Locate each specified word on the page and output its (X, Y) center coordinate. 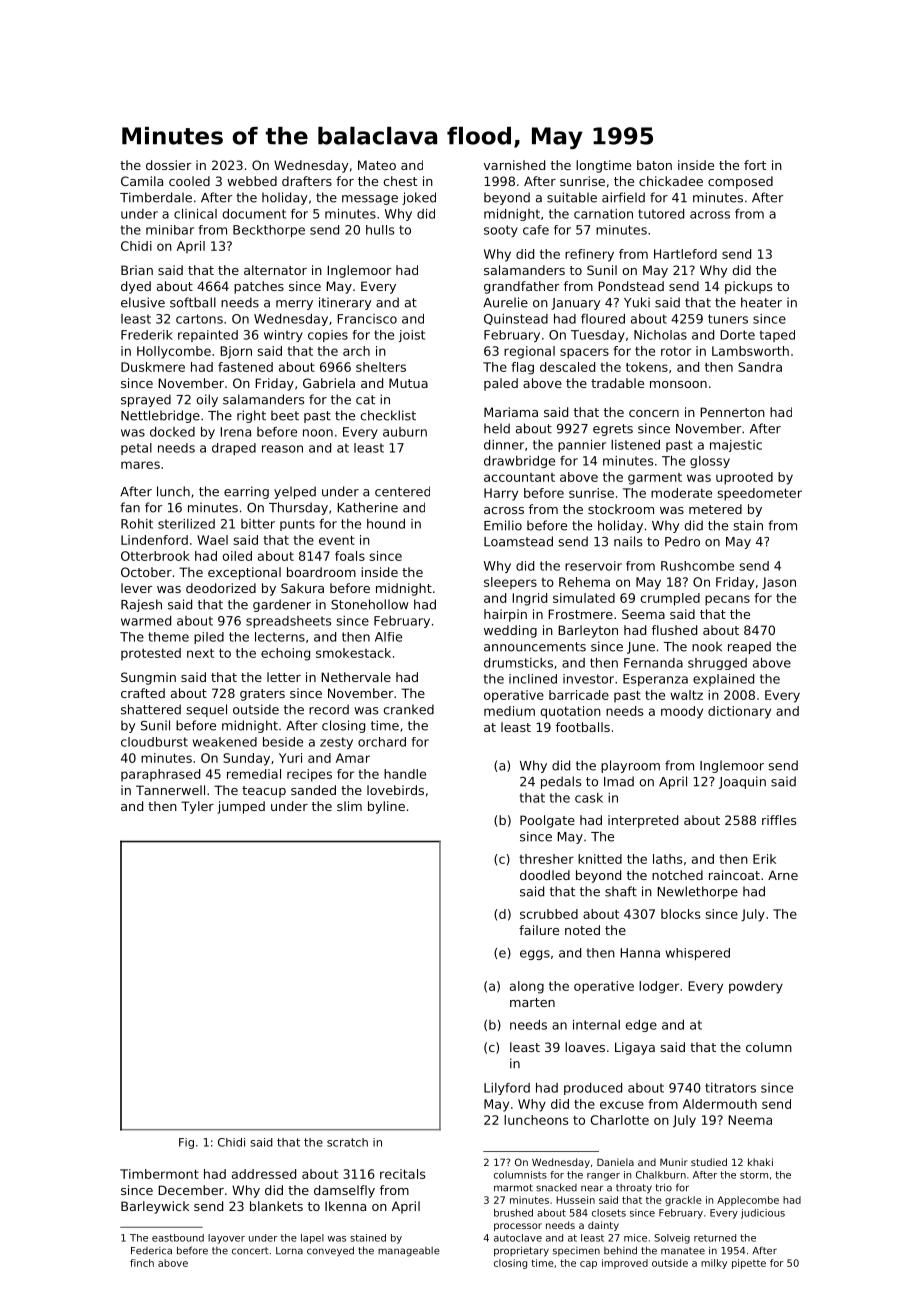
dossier (169, 165)
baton (654, 165)
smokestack (353, 653)
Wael (212, 540)
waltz (686, 695)
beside (283, 742)
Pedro (682, 541)
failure (539, 930)
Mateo (377, 165)
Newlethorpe (697, 892)
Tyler (197, 807)
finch (142, 1263)
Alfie (388, 637)
